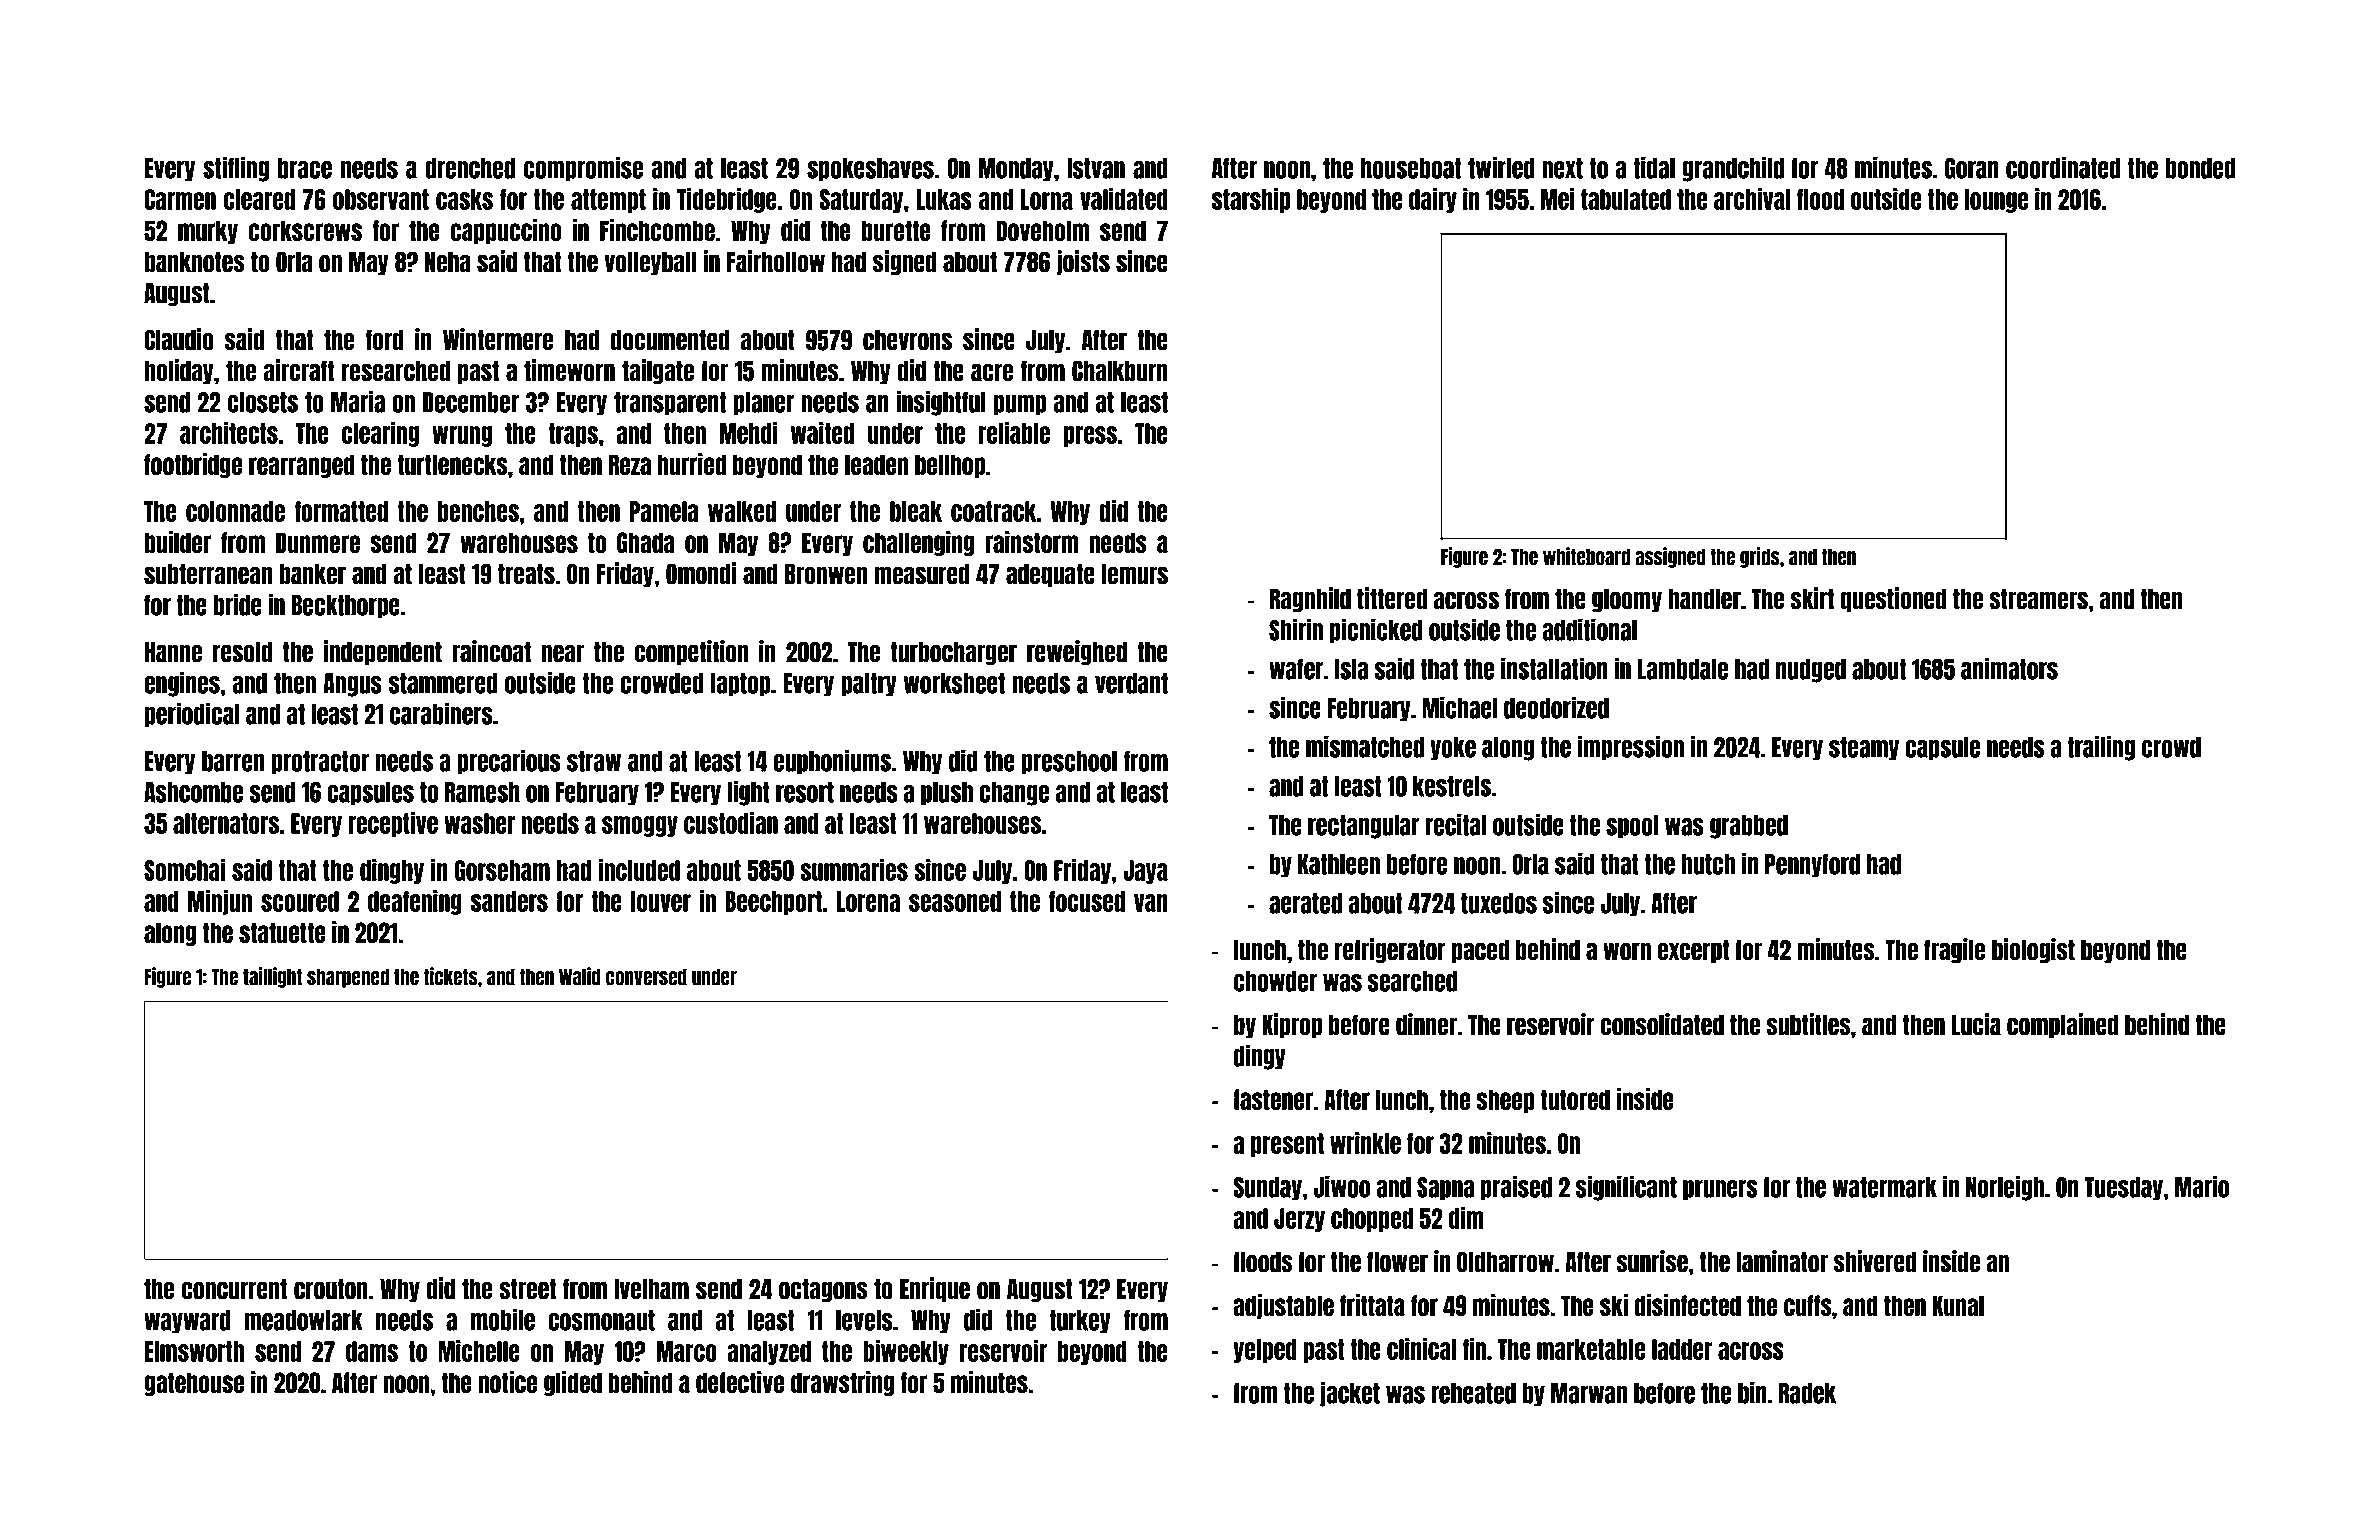  Describe the element at coordinates (842, 1383) in the document. I see `drawstring` at that location.
